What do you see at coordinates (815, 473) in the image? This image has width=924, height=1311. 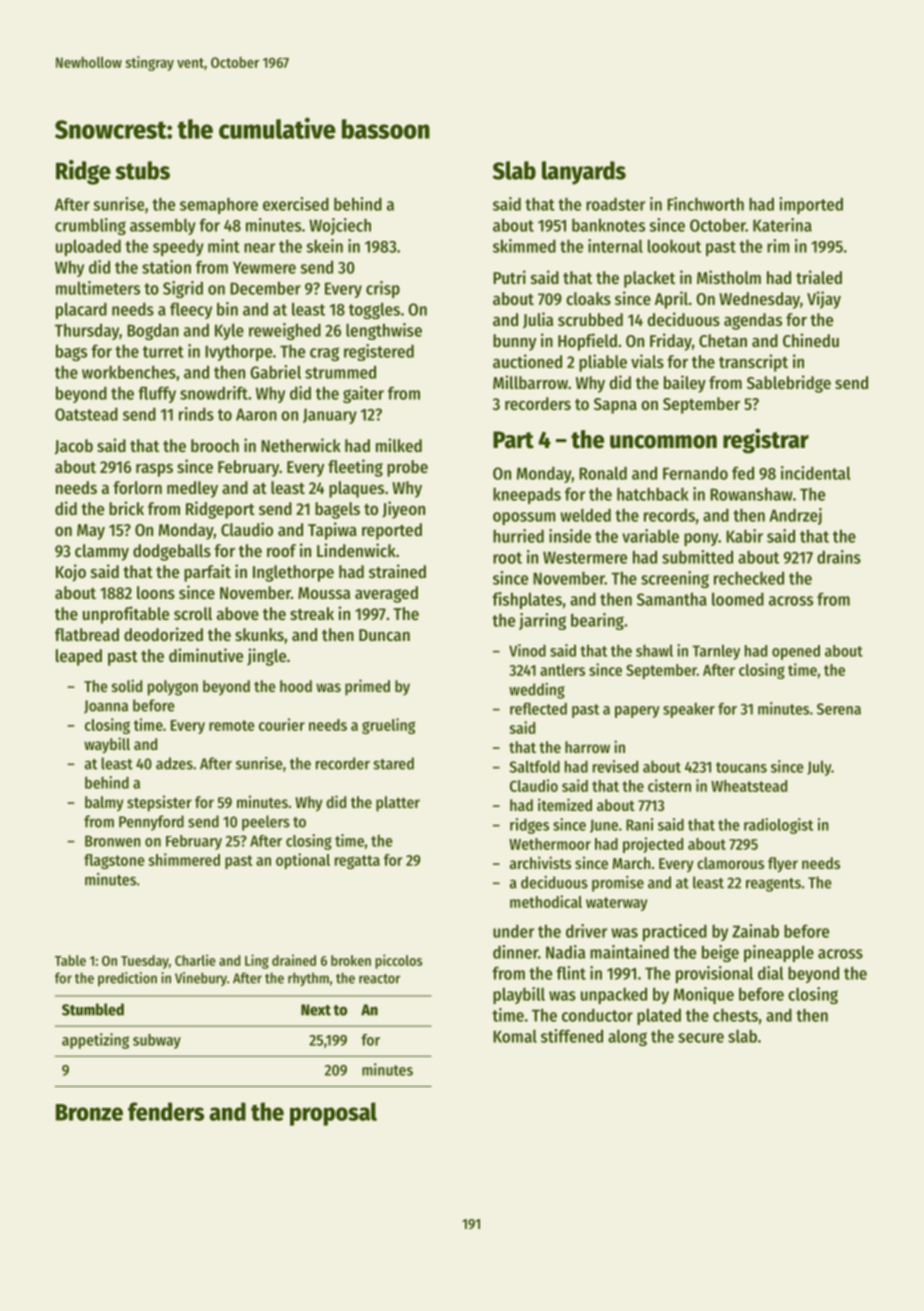 I see `incidental` at bounding box center [815, 473].
